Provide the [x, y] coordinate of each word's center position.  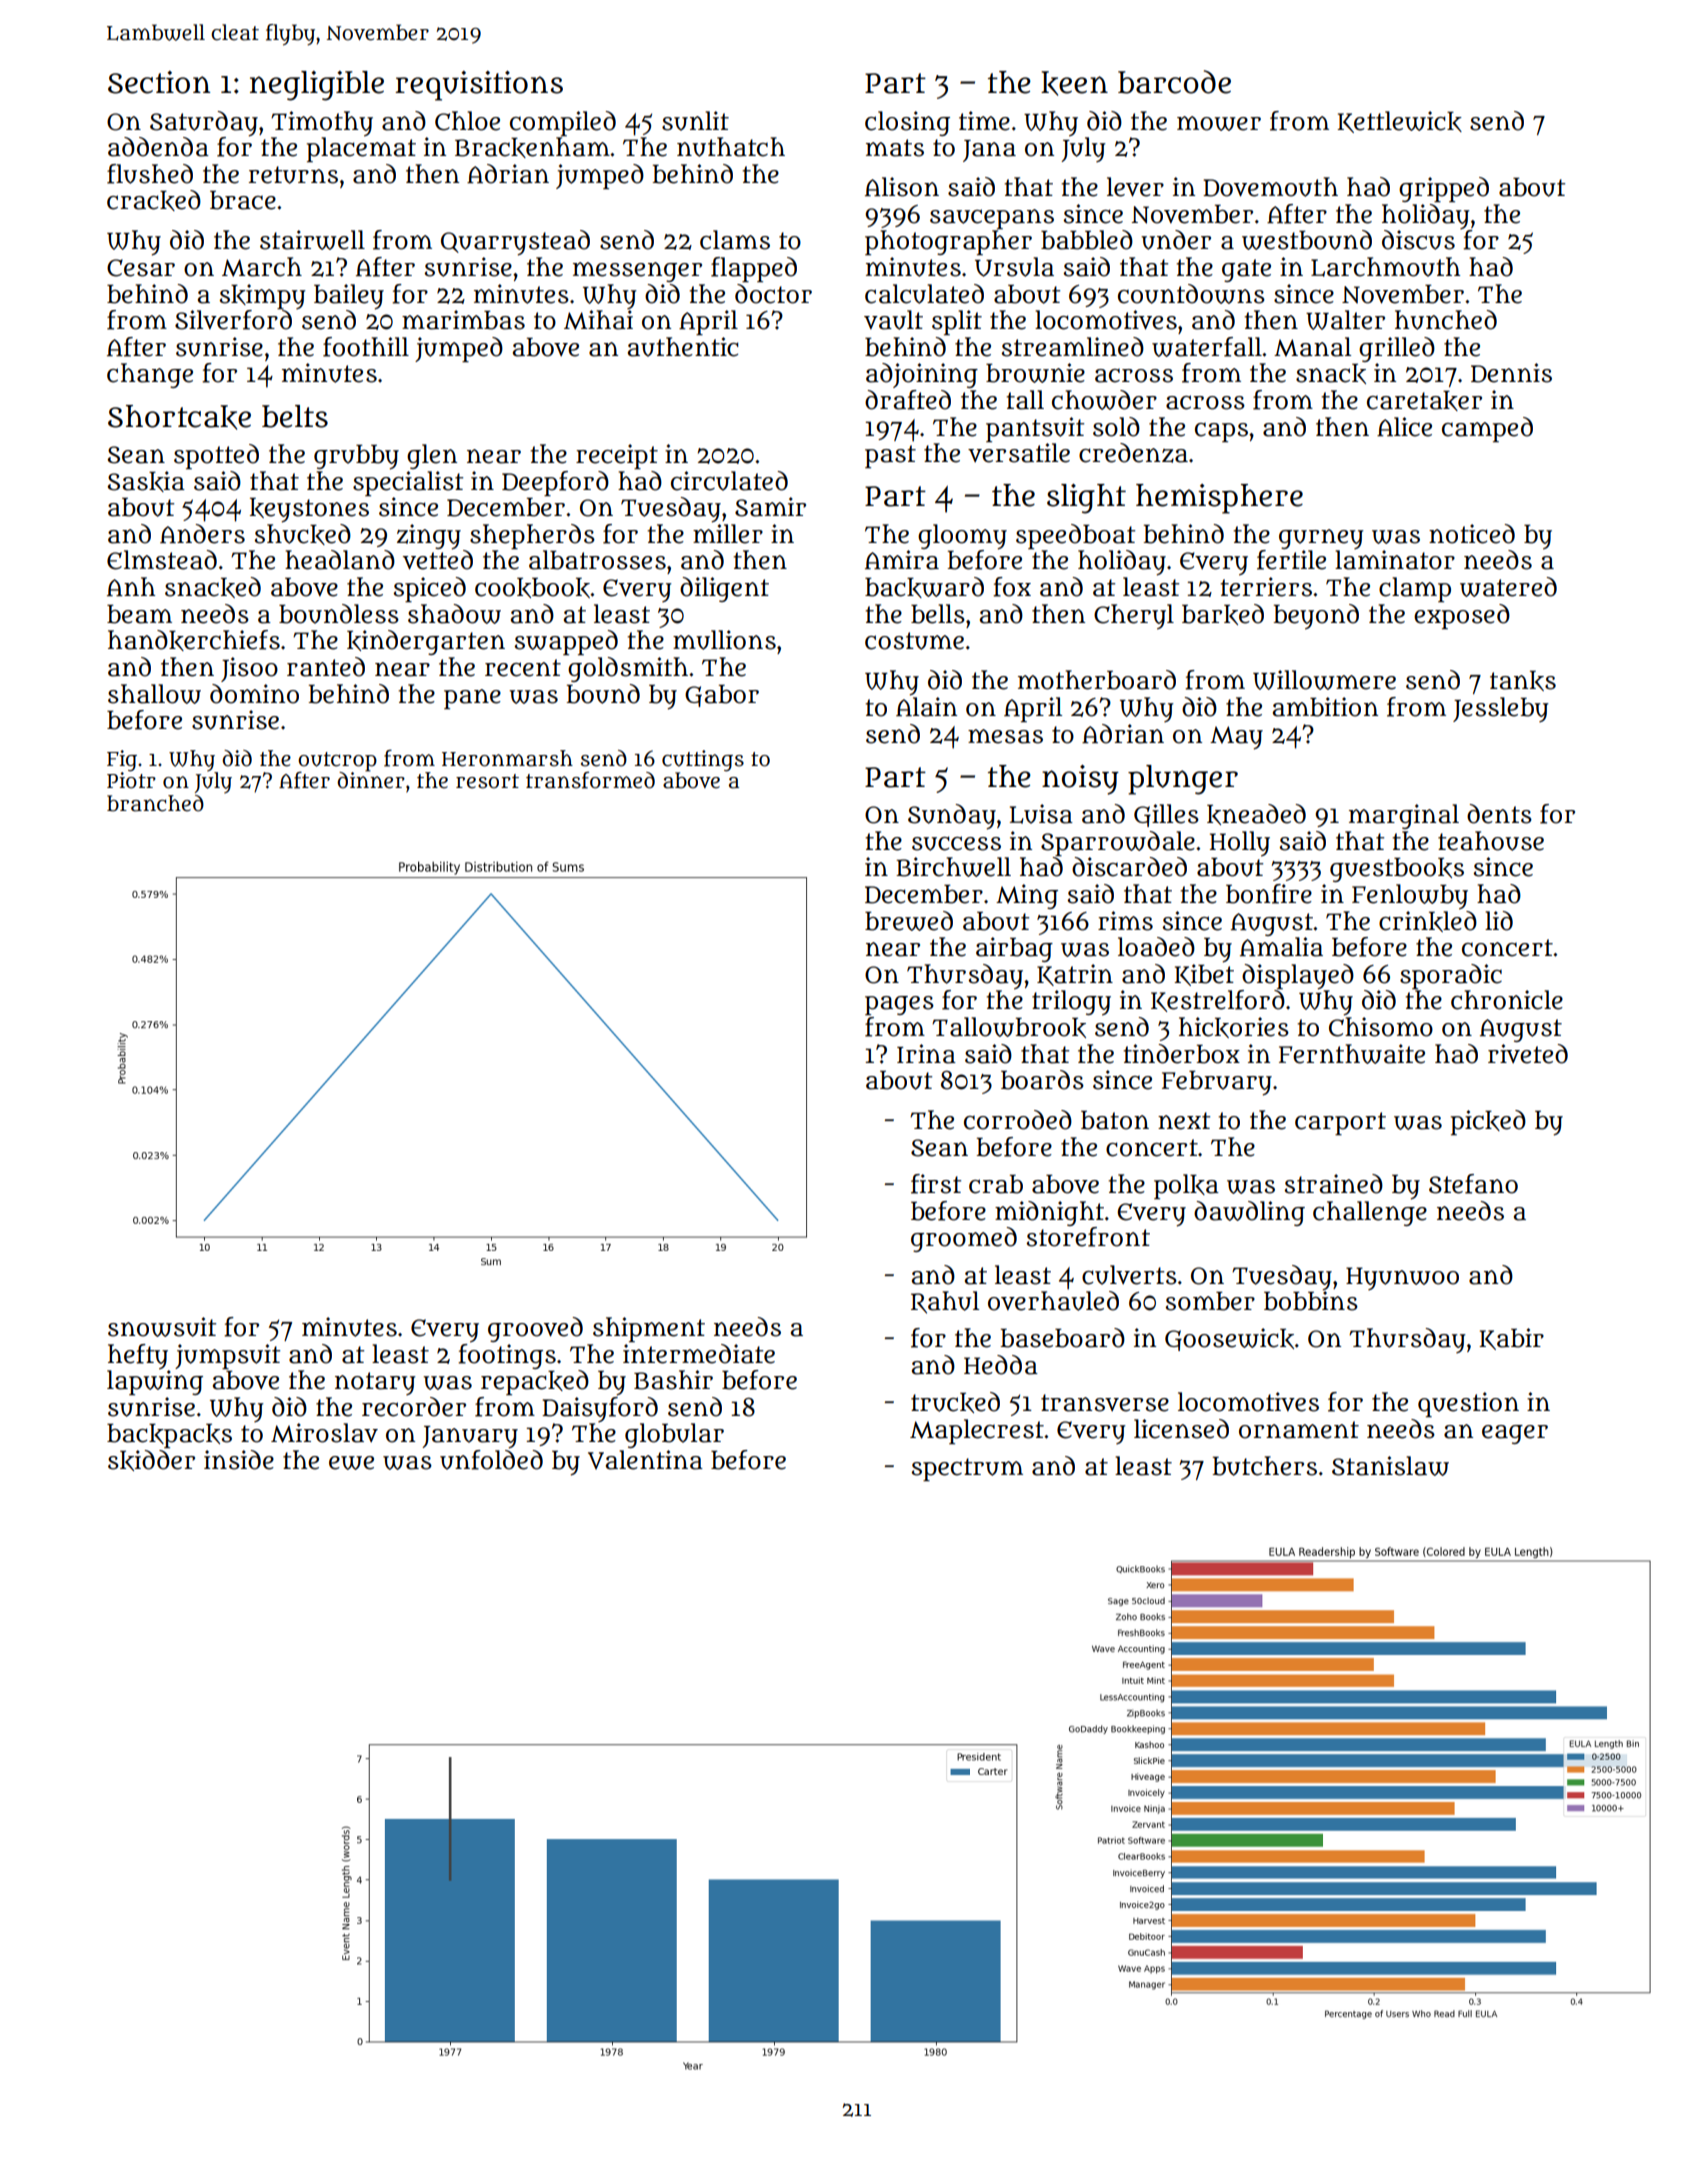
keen [1074, 83]
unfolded [491, 1460]
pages [899, 1005]
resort [487, 781]
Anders [202, 534]
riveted [1528, 1054]
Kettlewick [1399, 122]
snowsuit [162, 1327]
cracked [154, 200]
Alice [1404, 427]
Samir [770, 507]
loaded [1156, 947]
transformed [590, 780]
